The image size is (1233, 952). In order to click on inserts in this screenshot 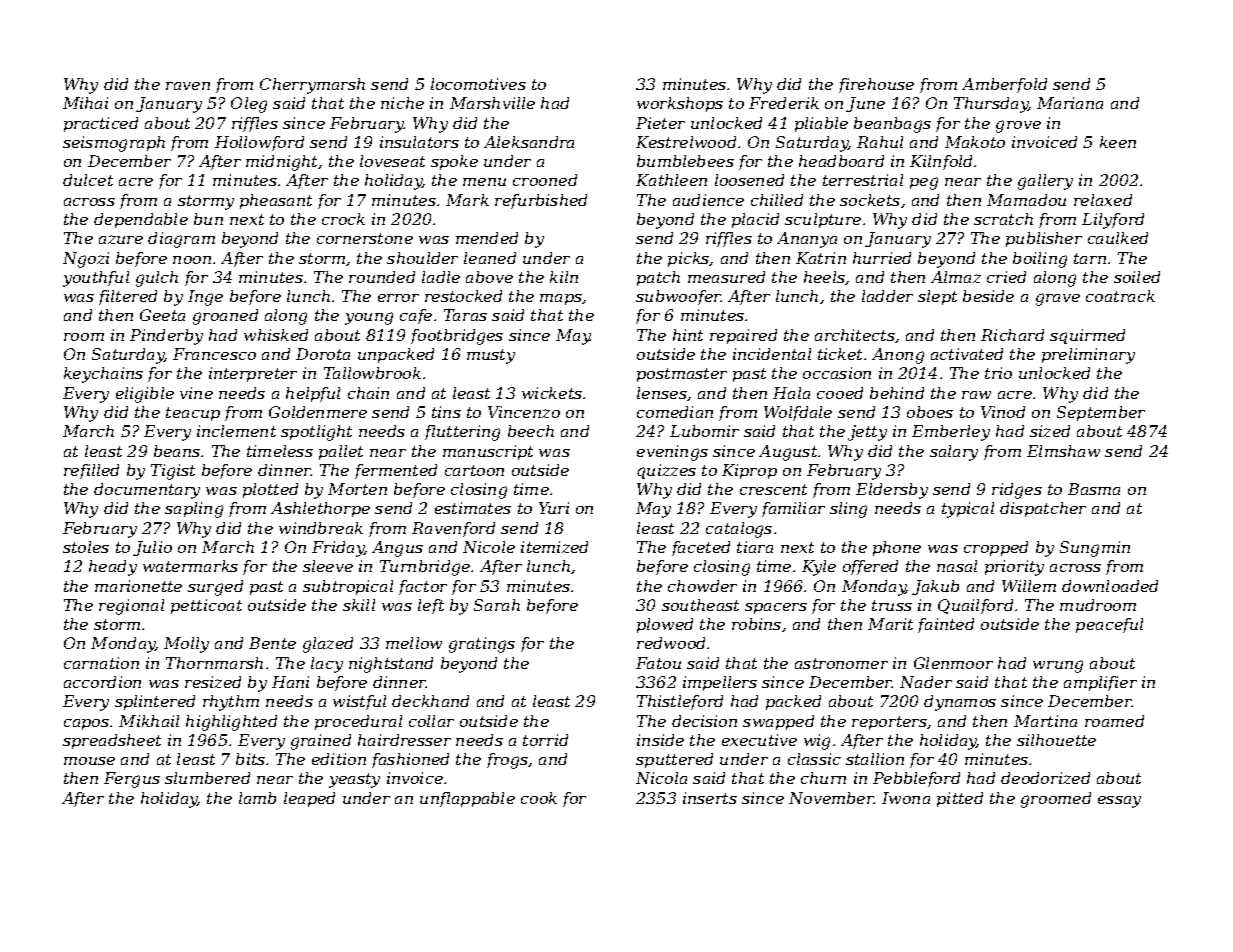, I will do `click(710, 798)`.
